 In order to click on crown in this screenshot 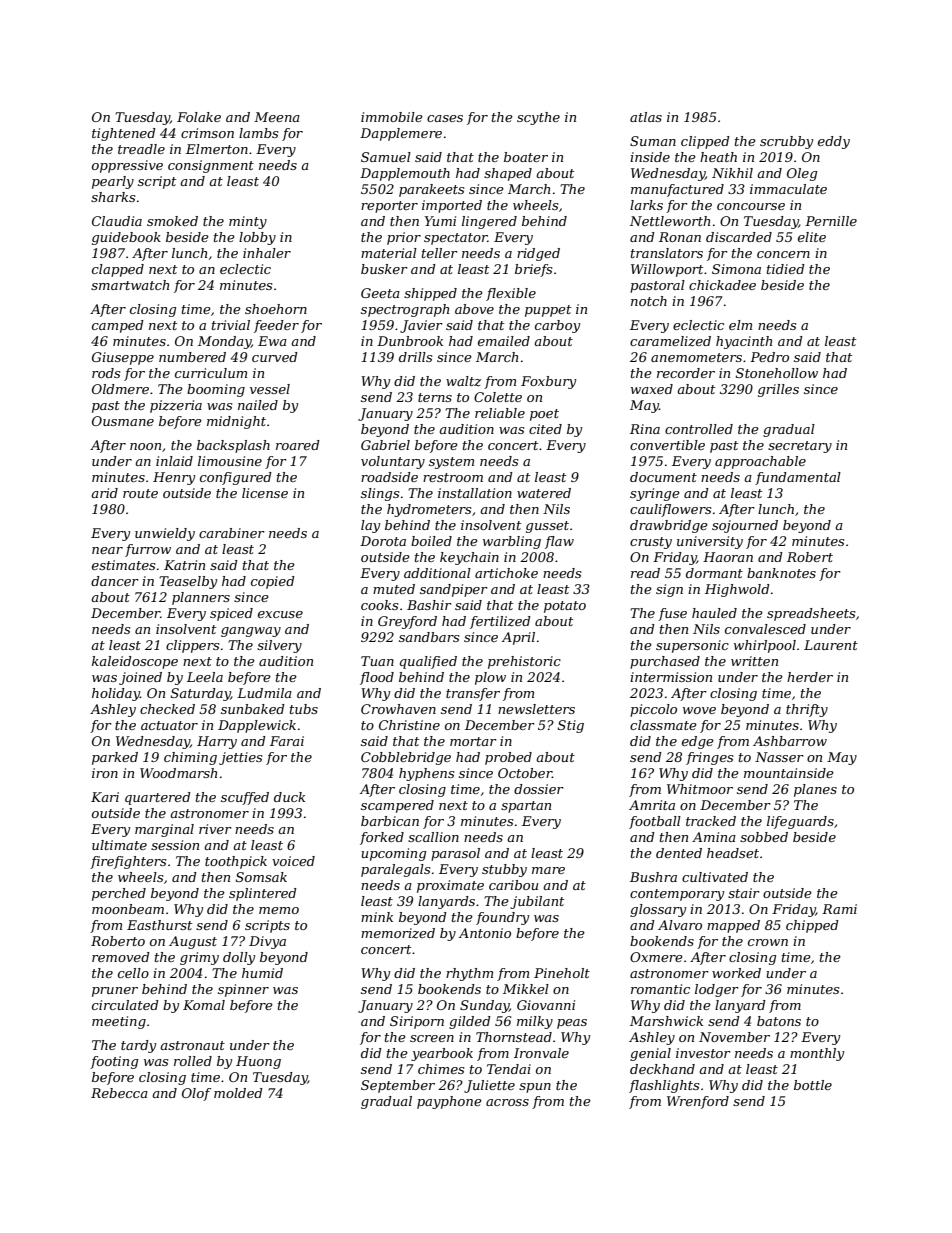, I will do `click(768, 942)`.
